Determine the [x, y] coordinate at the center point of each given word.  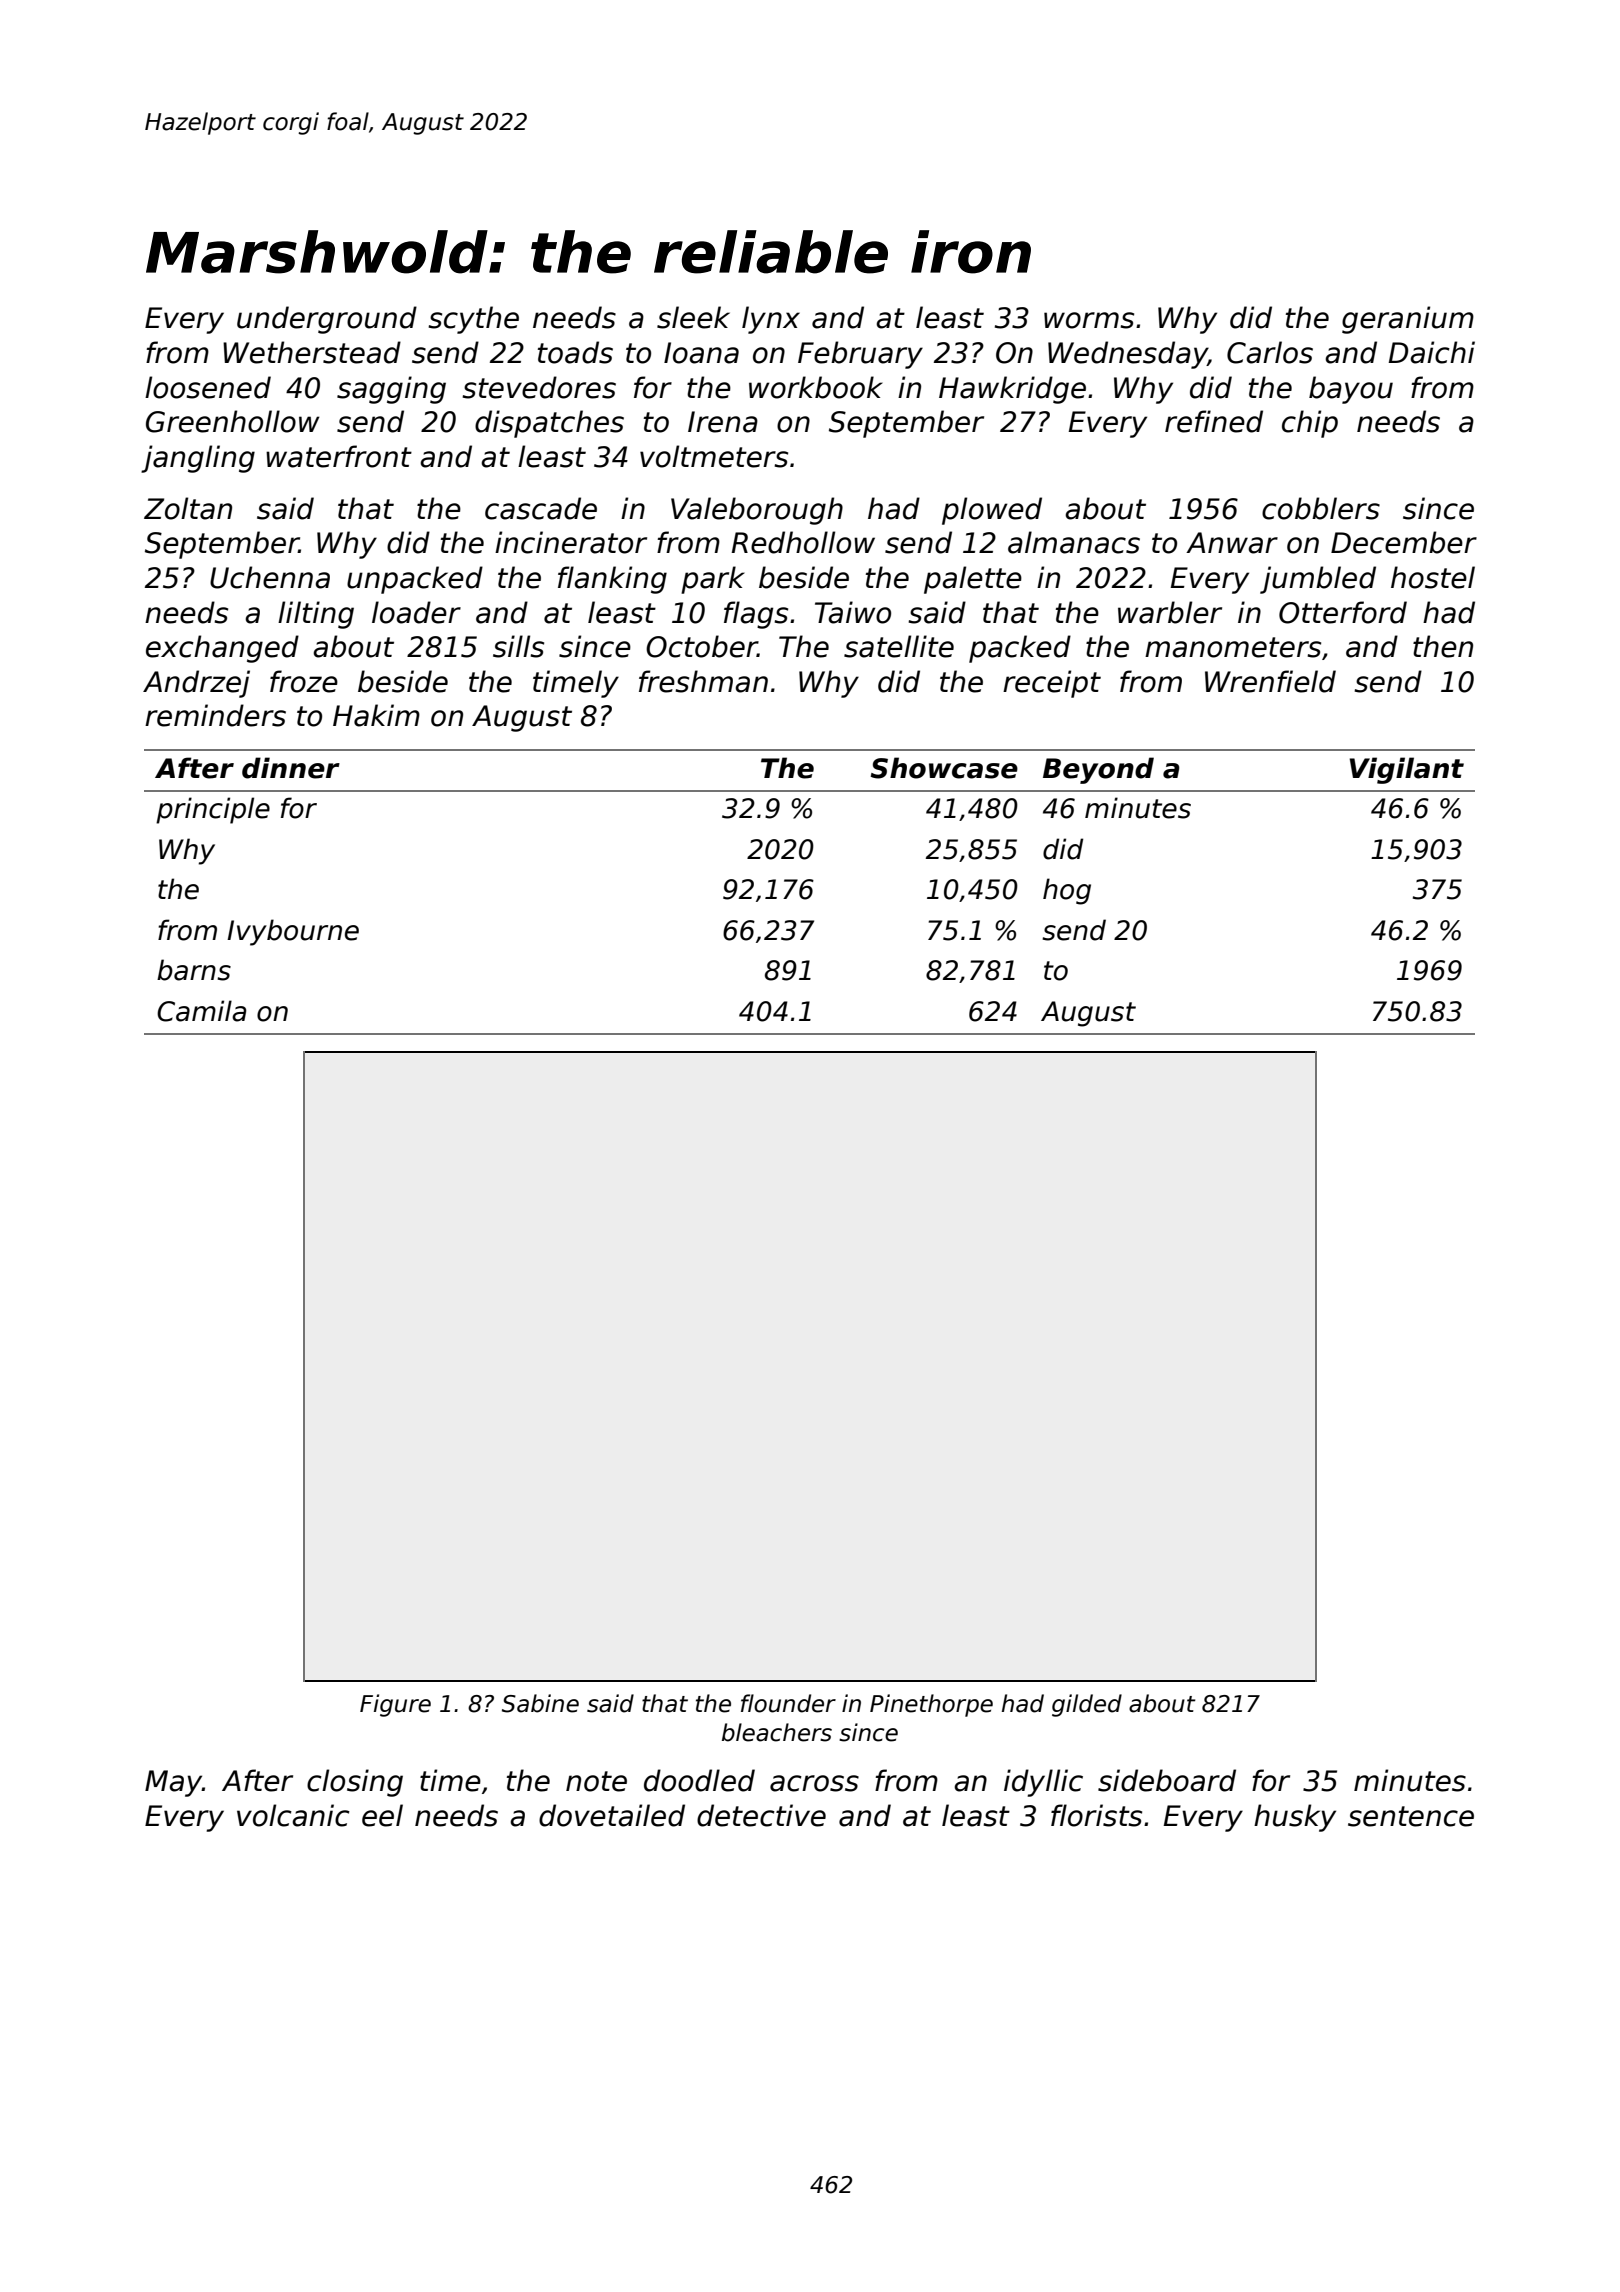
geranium [1408, 320]
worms [1089, 320]
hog [1067, 891]
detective [761, 1815]
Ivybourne [293, 932]
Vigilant [1406, 770]
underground [327, 320]
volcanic [293, 1815]
